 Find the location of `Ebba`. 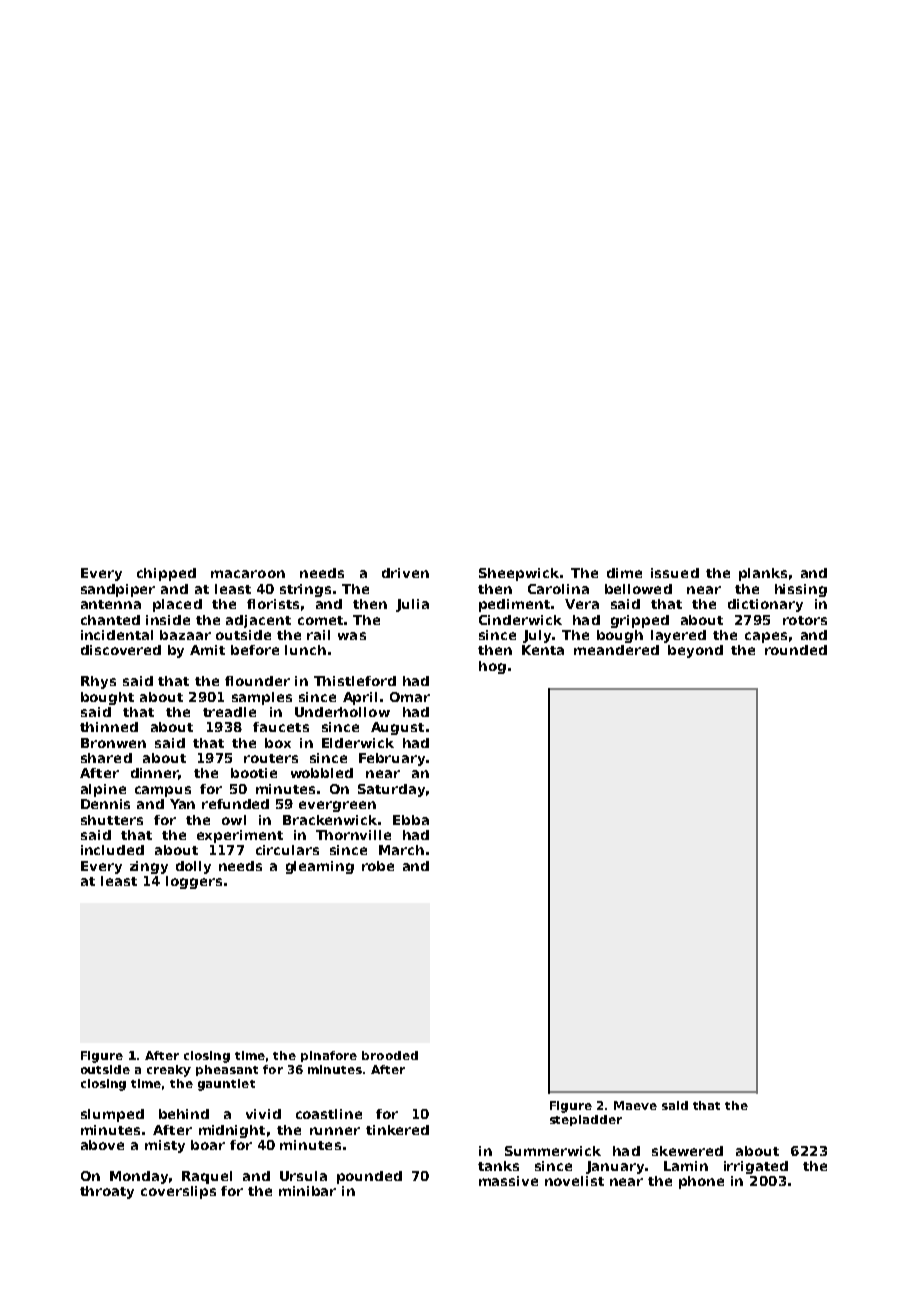

Ebba is located at coordinates (411, 820).
